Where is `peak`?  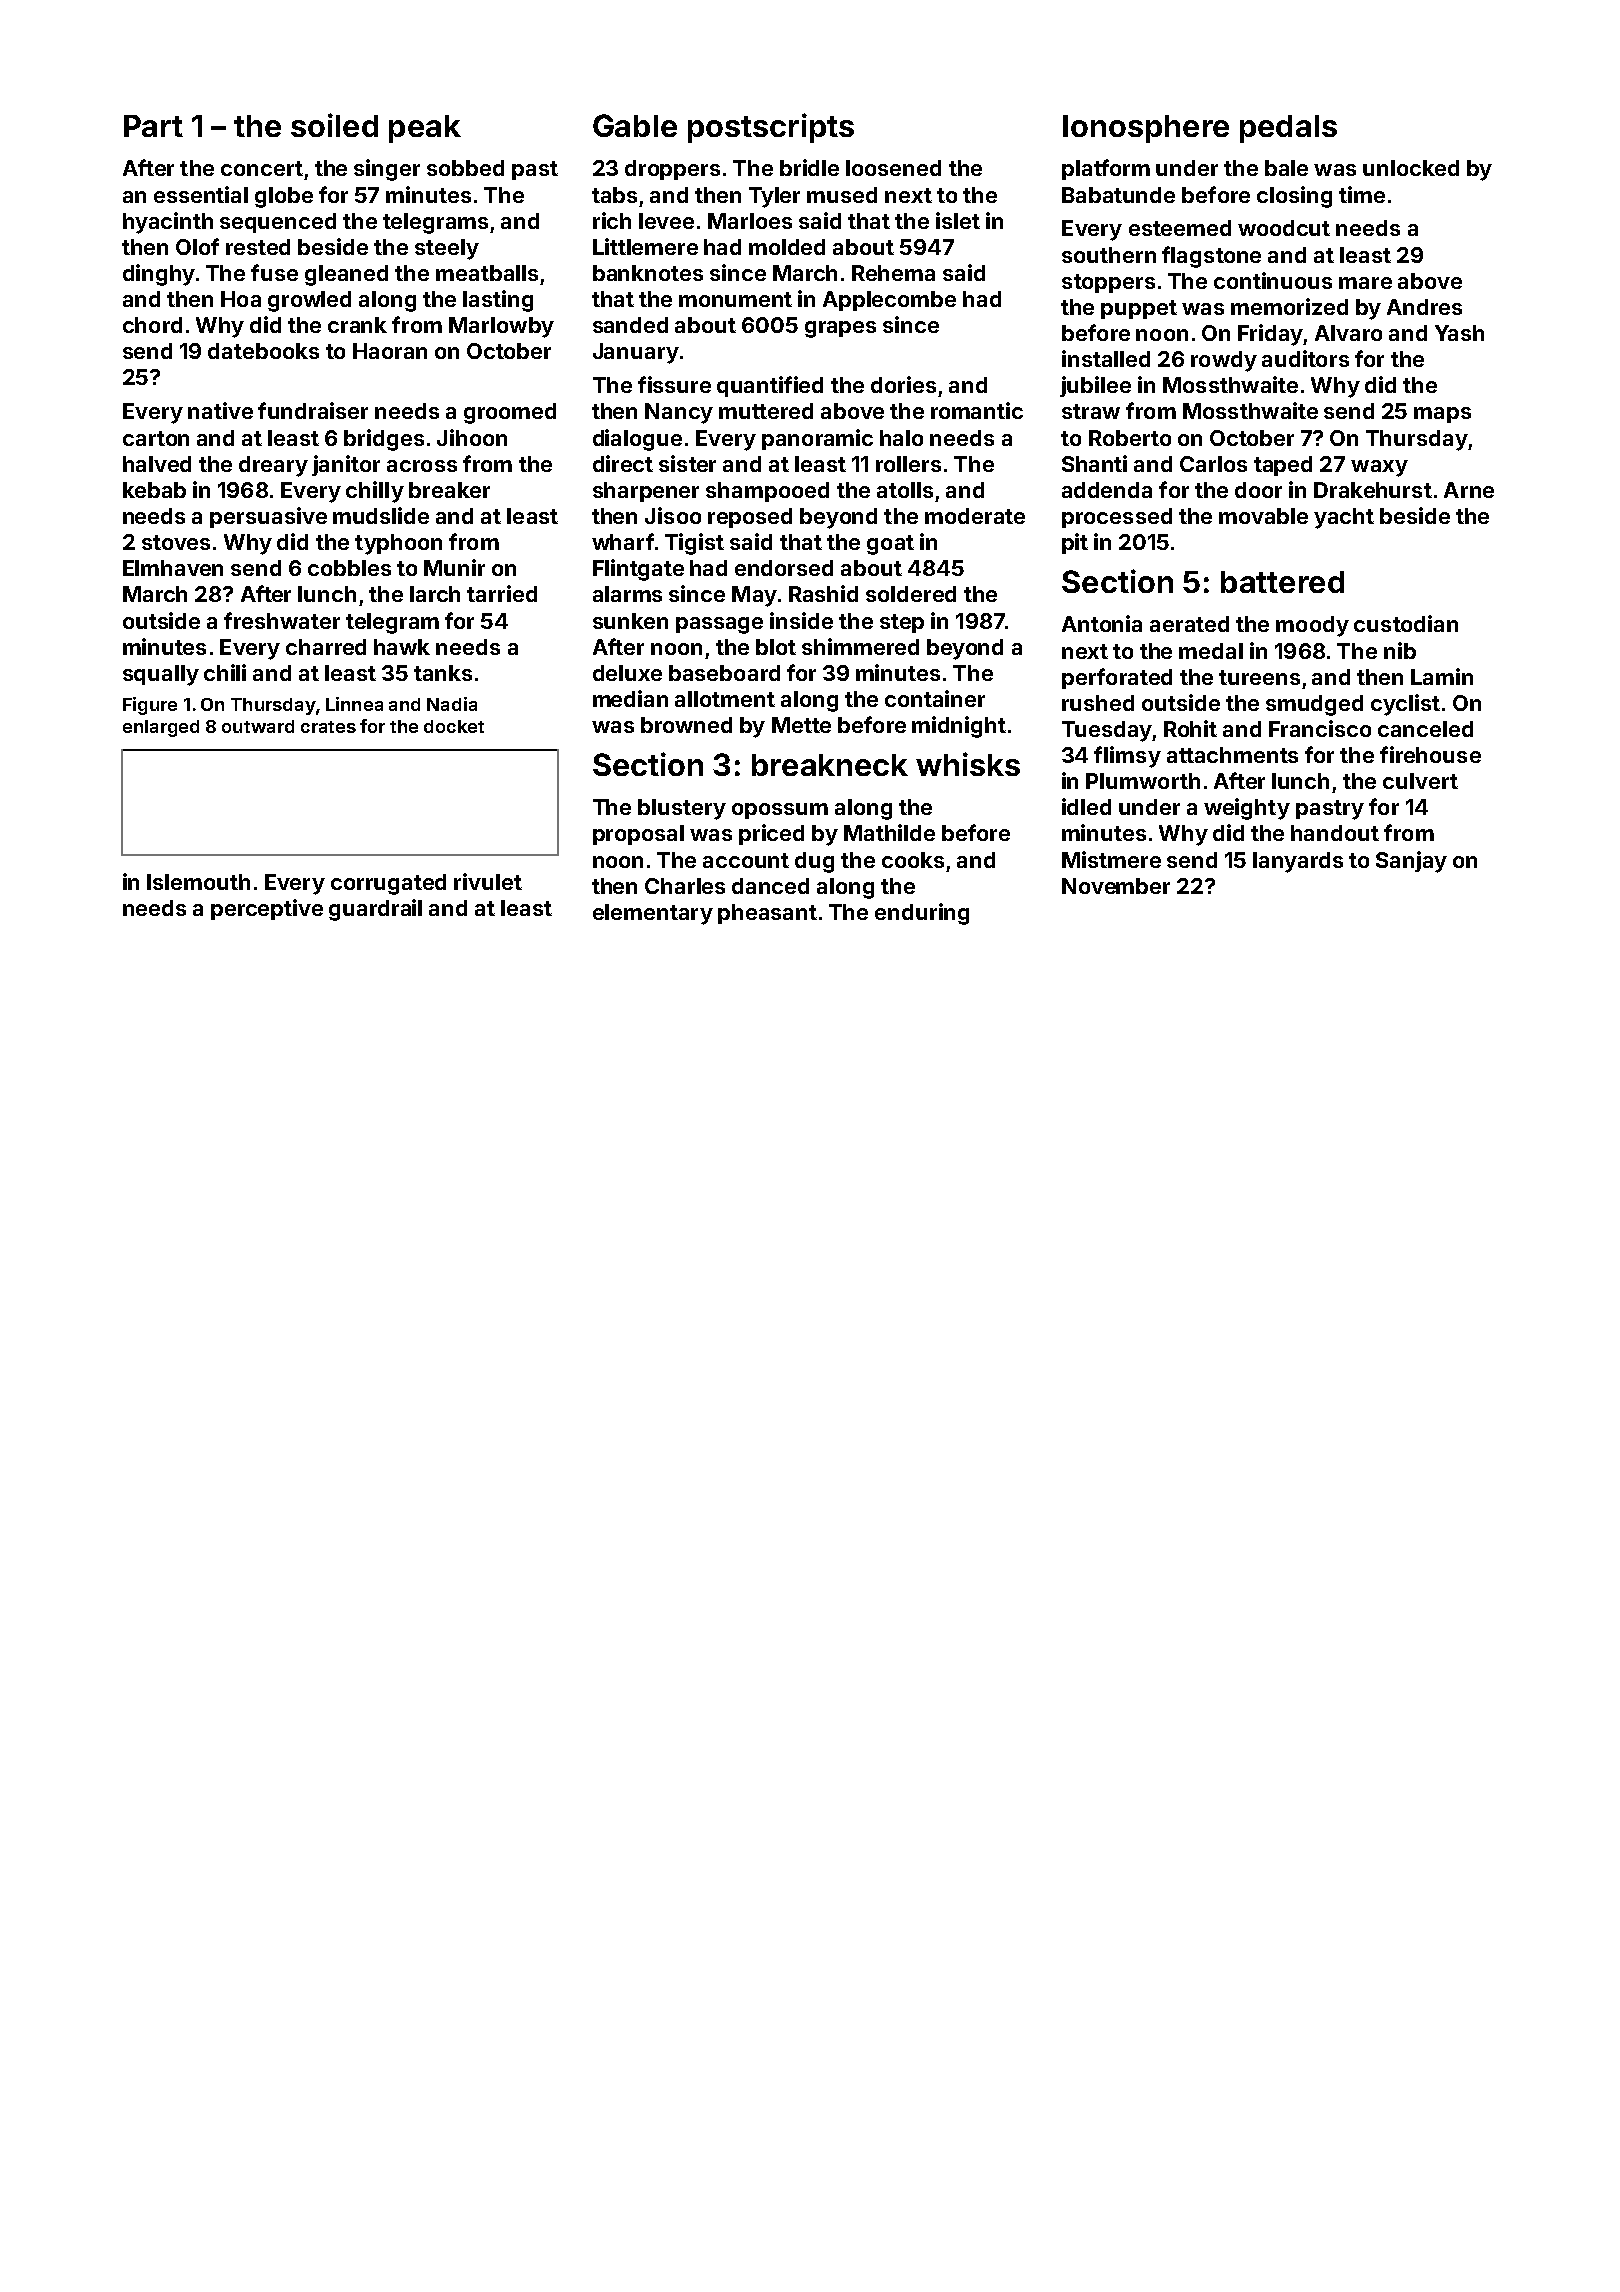 peak is located at coordinates (425, 129).
